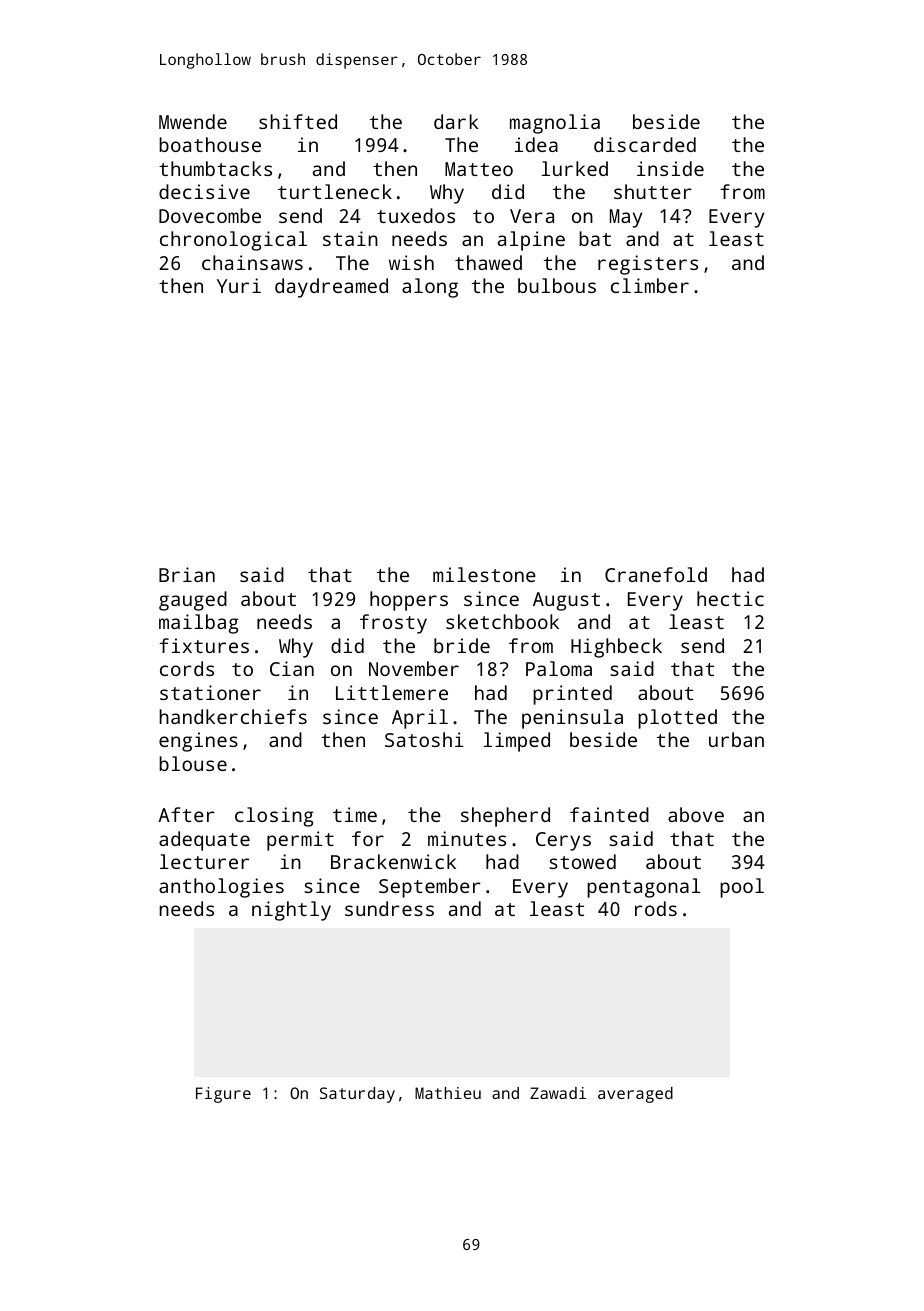 The height and width of the document is (1311, 924). I want to click on September, so click(430, 888).
